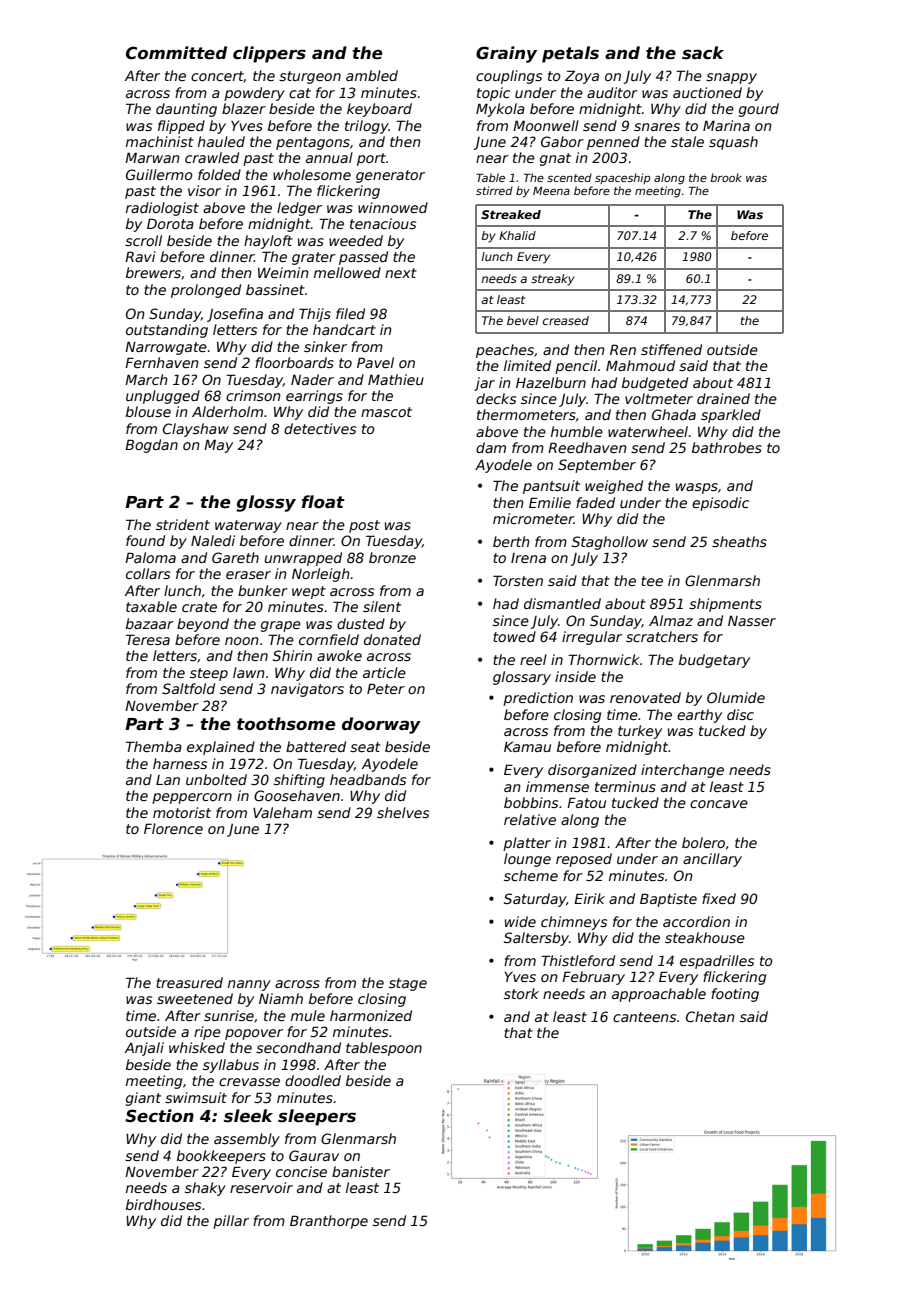 The width and height of the page is (908, 1316). I want to click on Ravi, so click(140, 256).
